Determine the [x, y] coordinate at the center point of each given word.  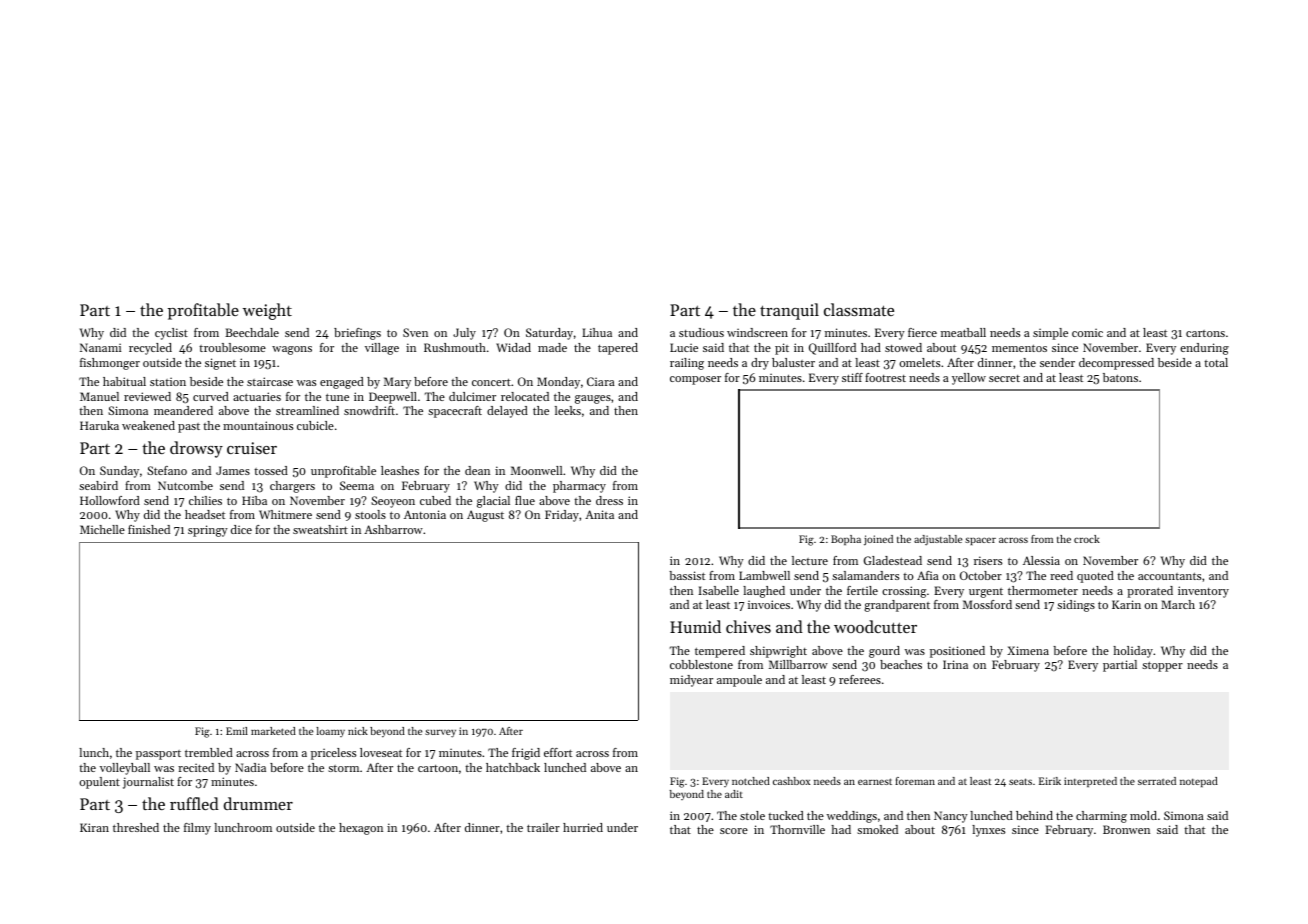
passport [158, 755]
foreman [915, 781]
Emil [237, 731]
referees [860, 679]
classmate [859, 309]
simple [1050, 334]
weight [267, 311]
